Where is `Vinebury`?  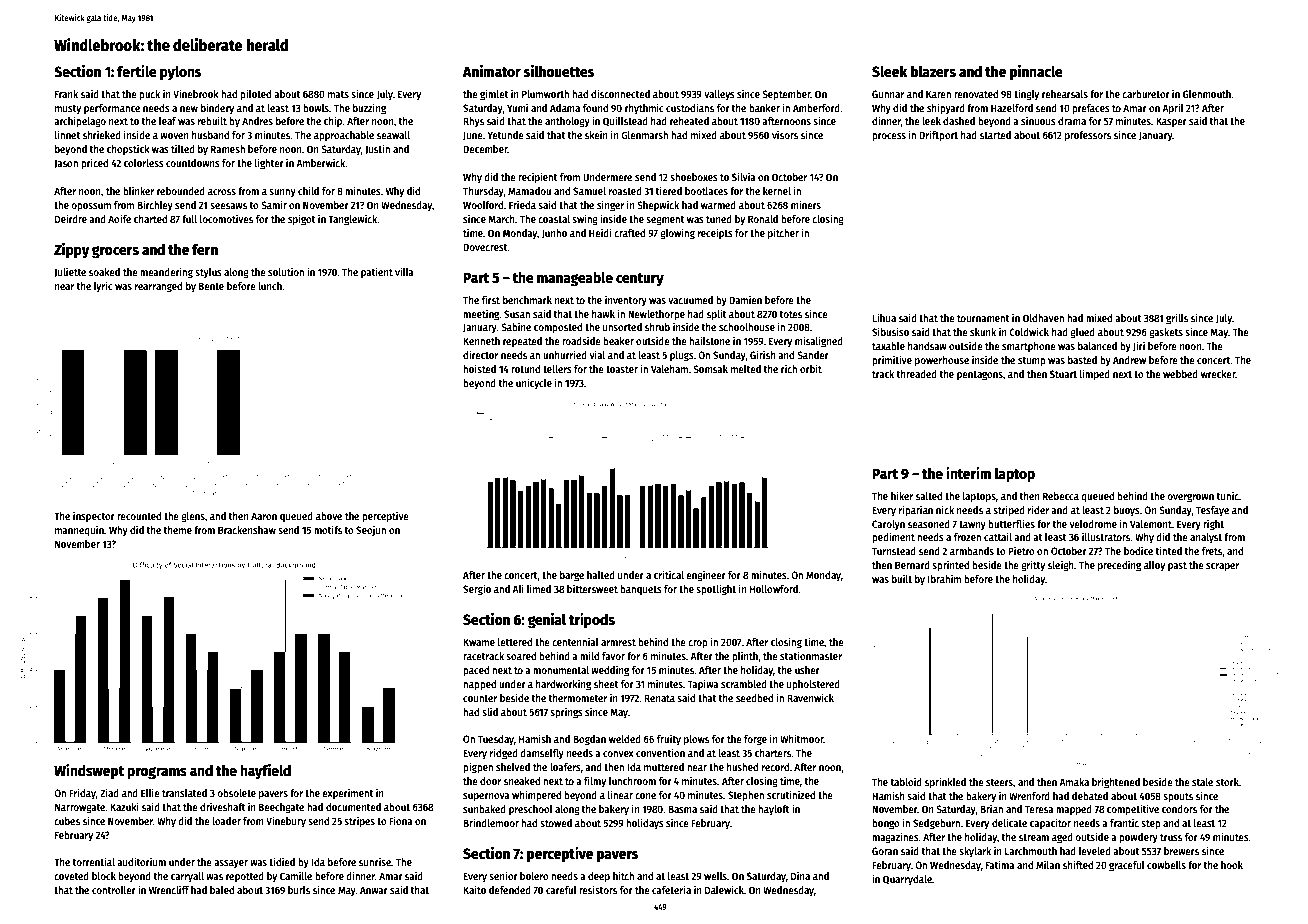
Vinebury is located at coordinates (286, 821).
